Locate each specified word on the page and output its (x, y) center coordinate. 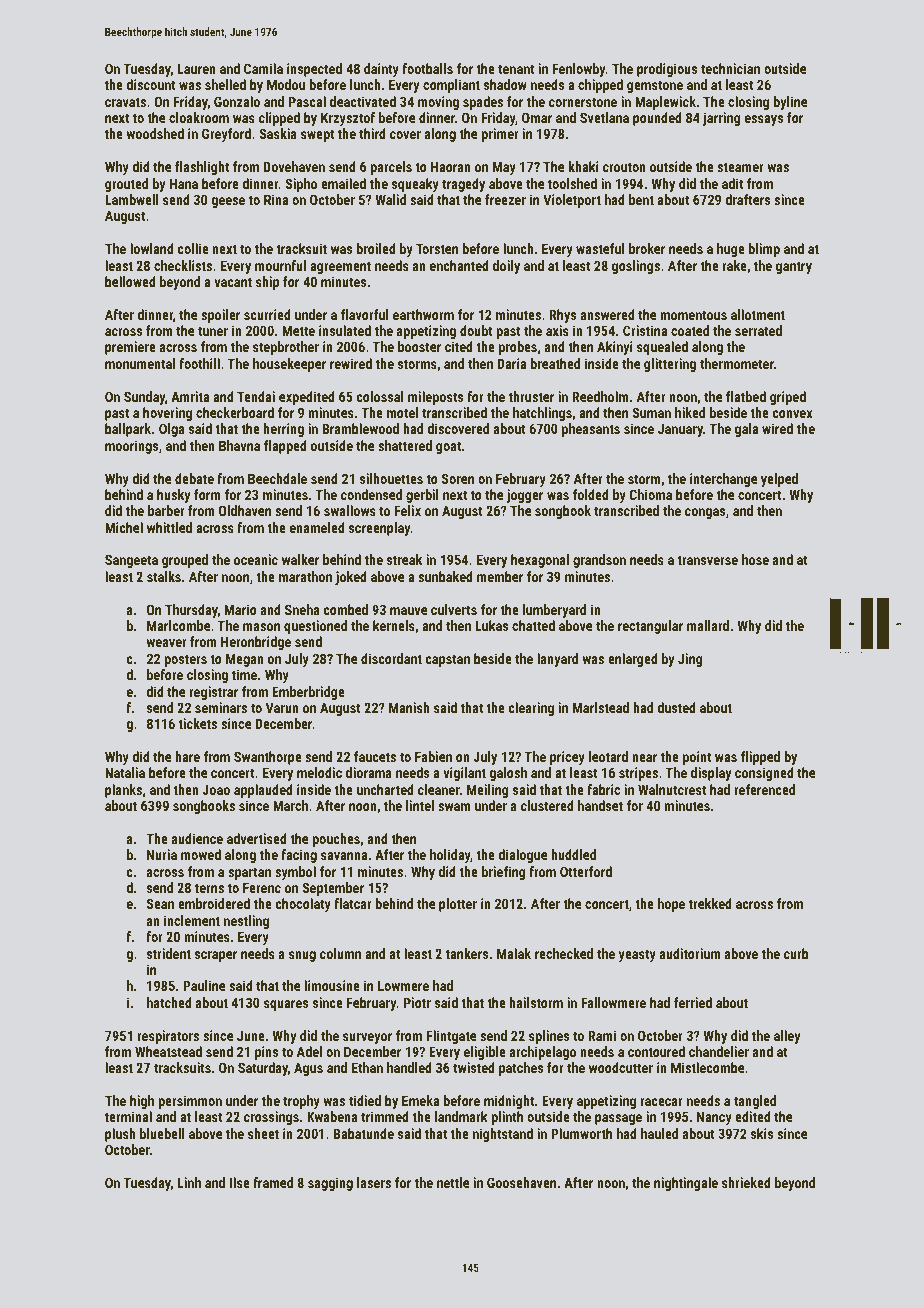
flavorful (365, 314)
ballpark (128, 430)
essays (764, 120)
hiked (690, 412)
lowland (152, 248)
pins (266, 1053)
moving (438, 103)
